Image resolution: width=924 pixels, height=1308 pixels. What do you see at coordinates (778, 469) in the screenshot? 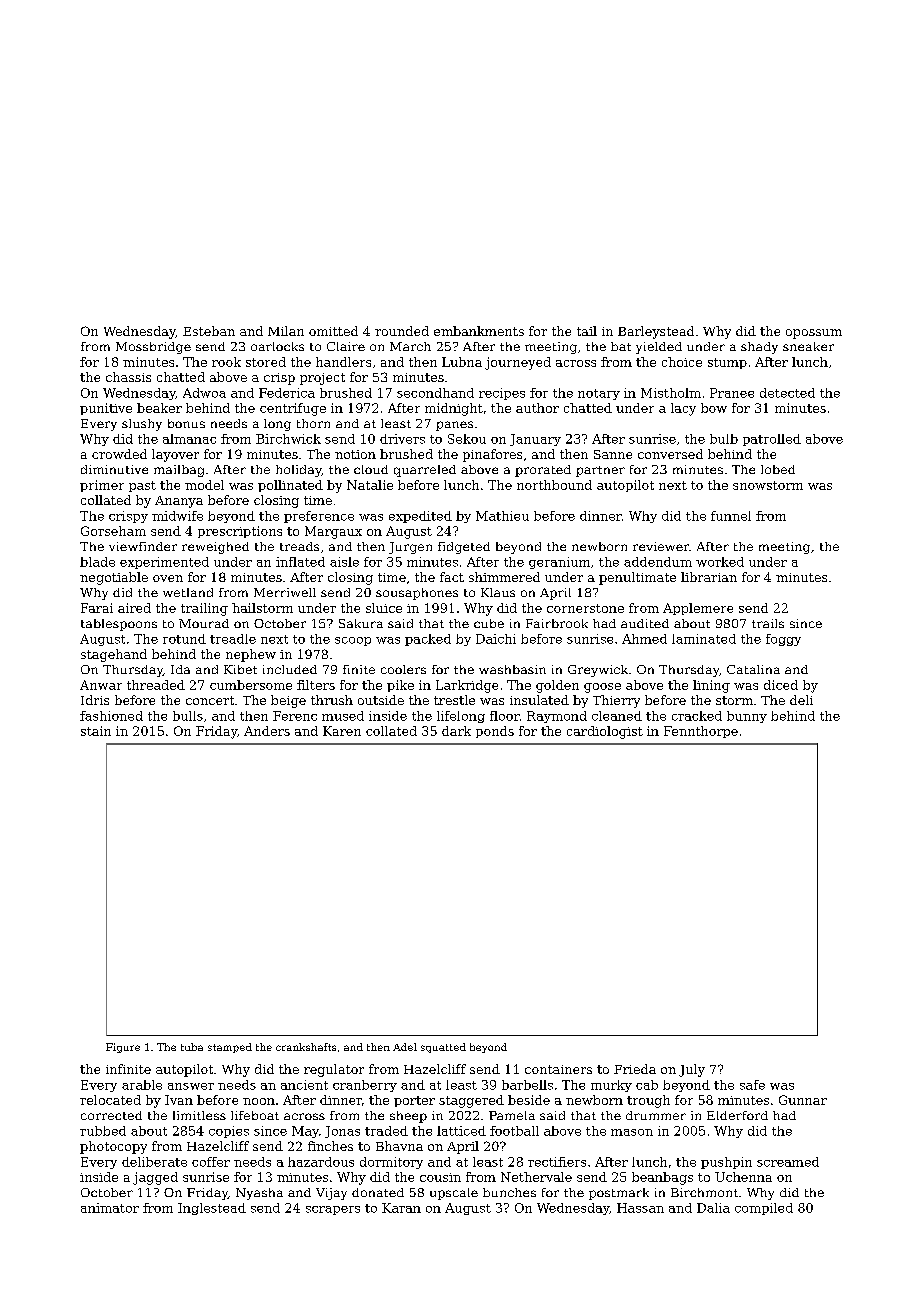
I see `lobed` at bounding box center [778, 469].
